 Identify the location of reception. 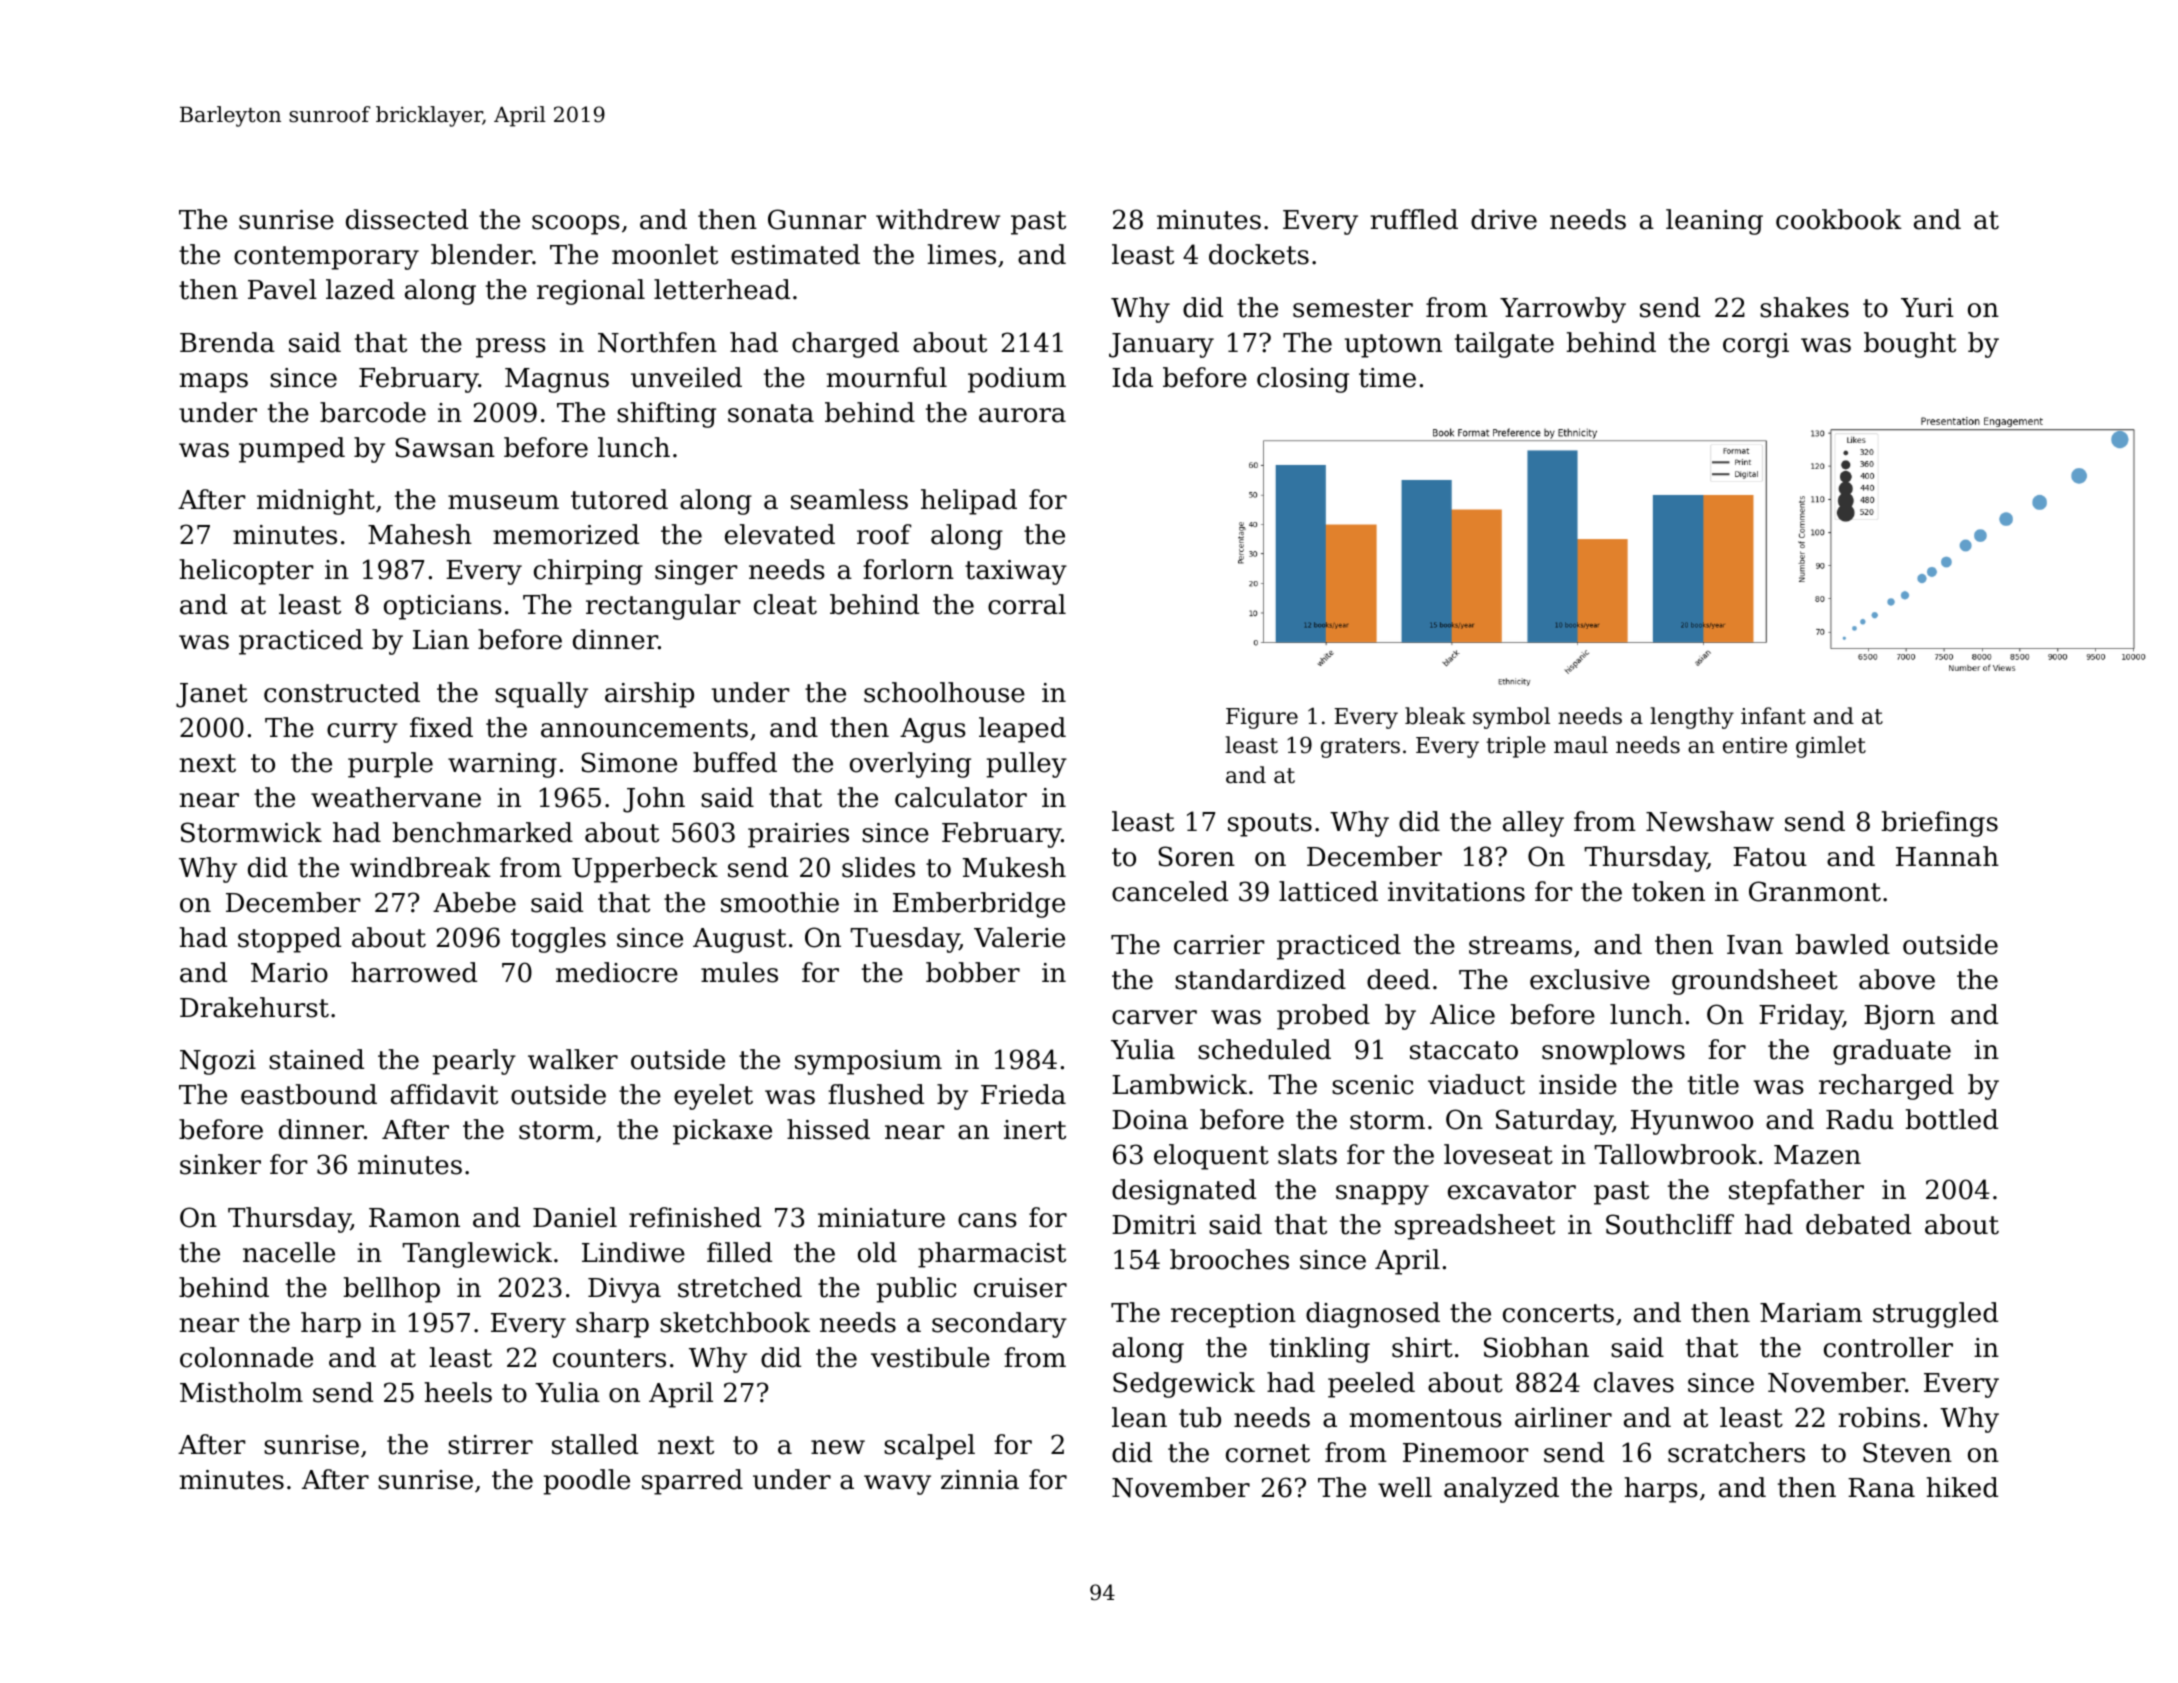
(1233, 1315).
